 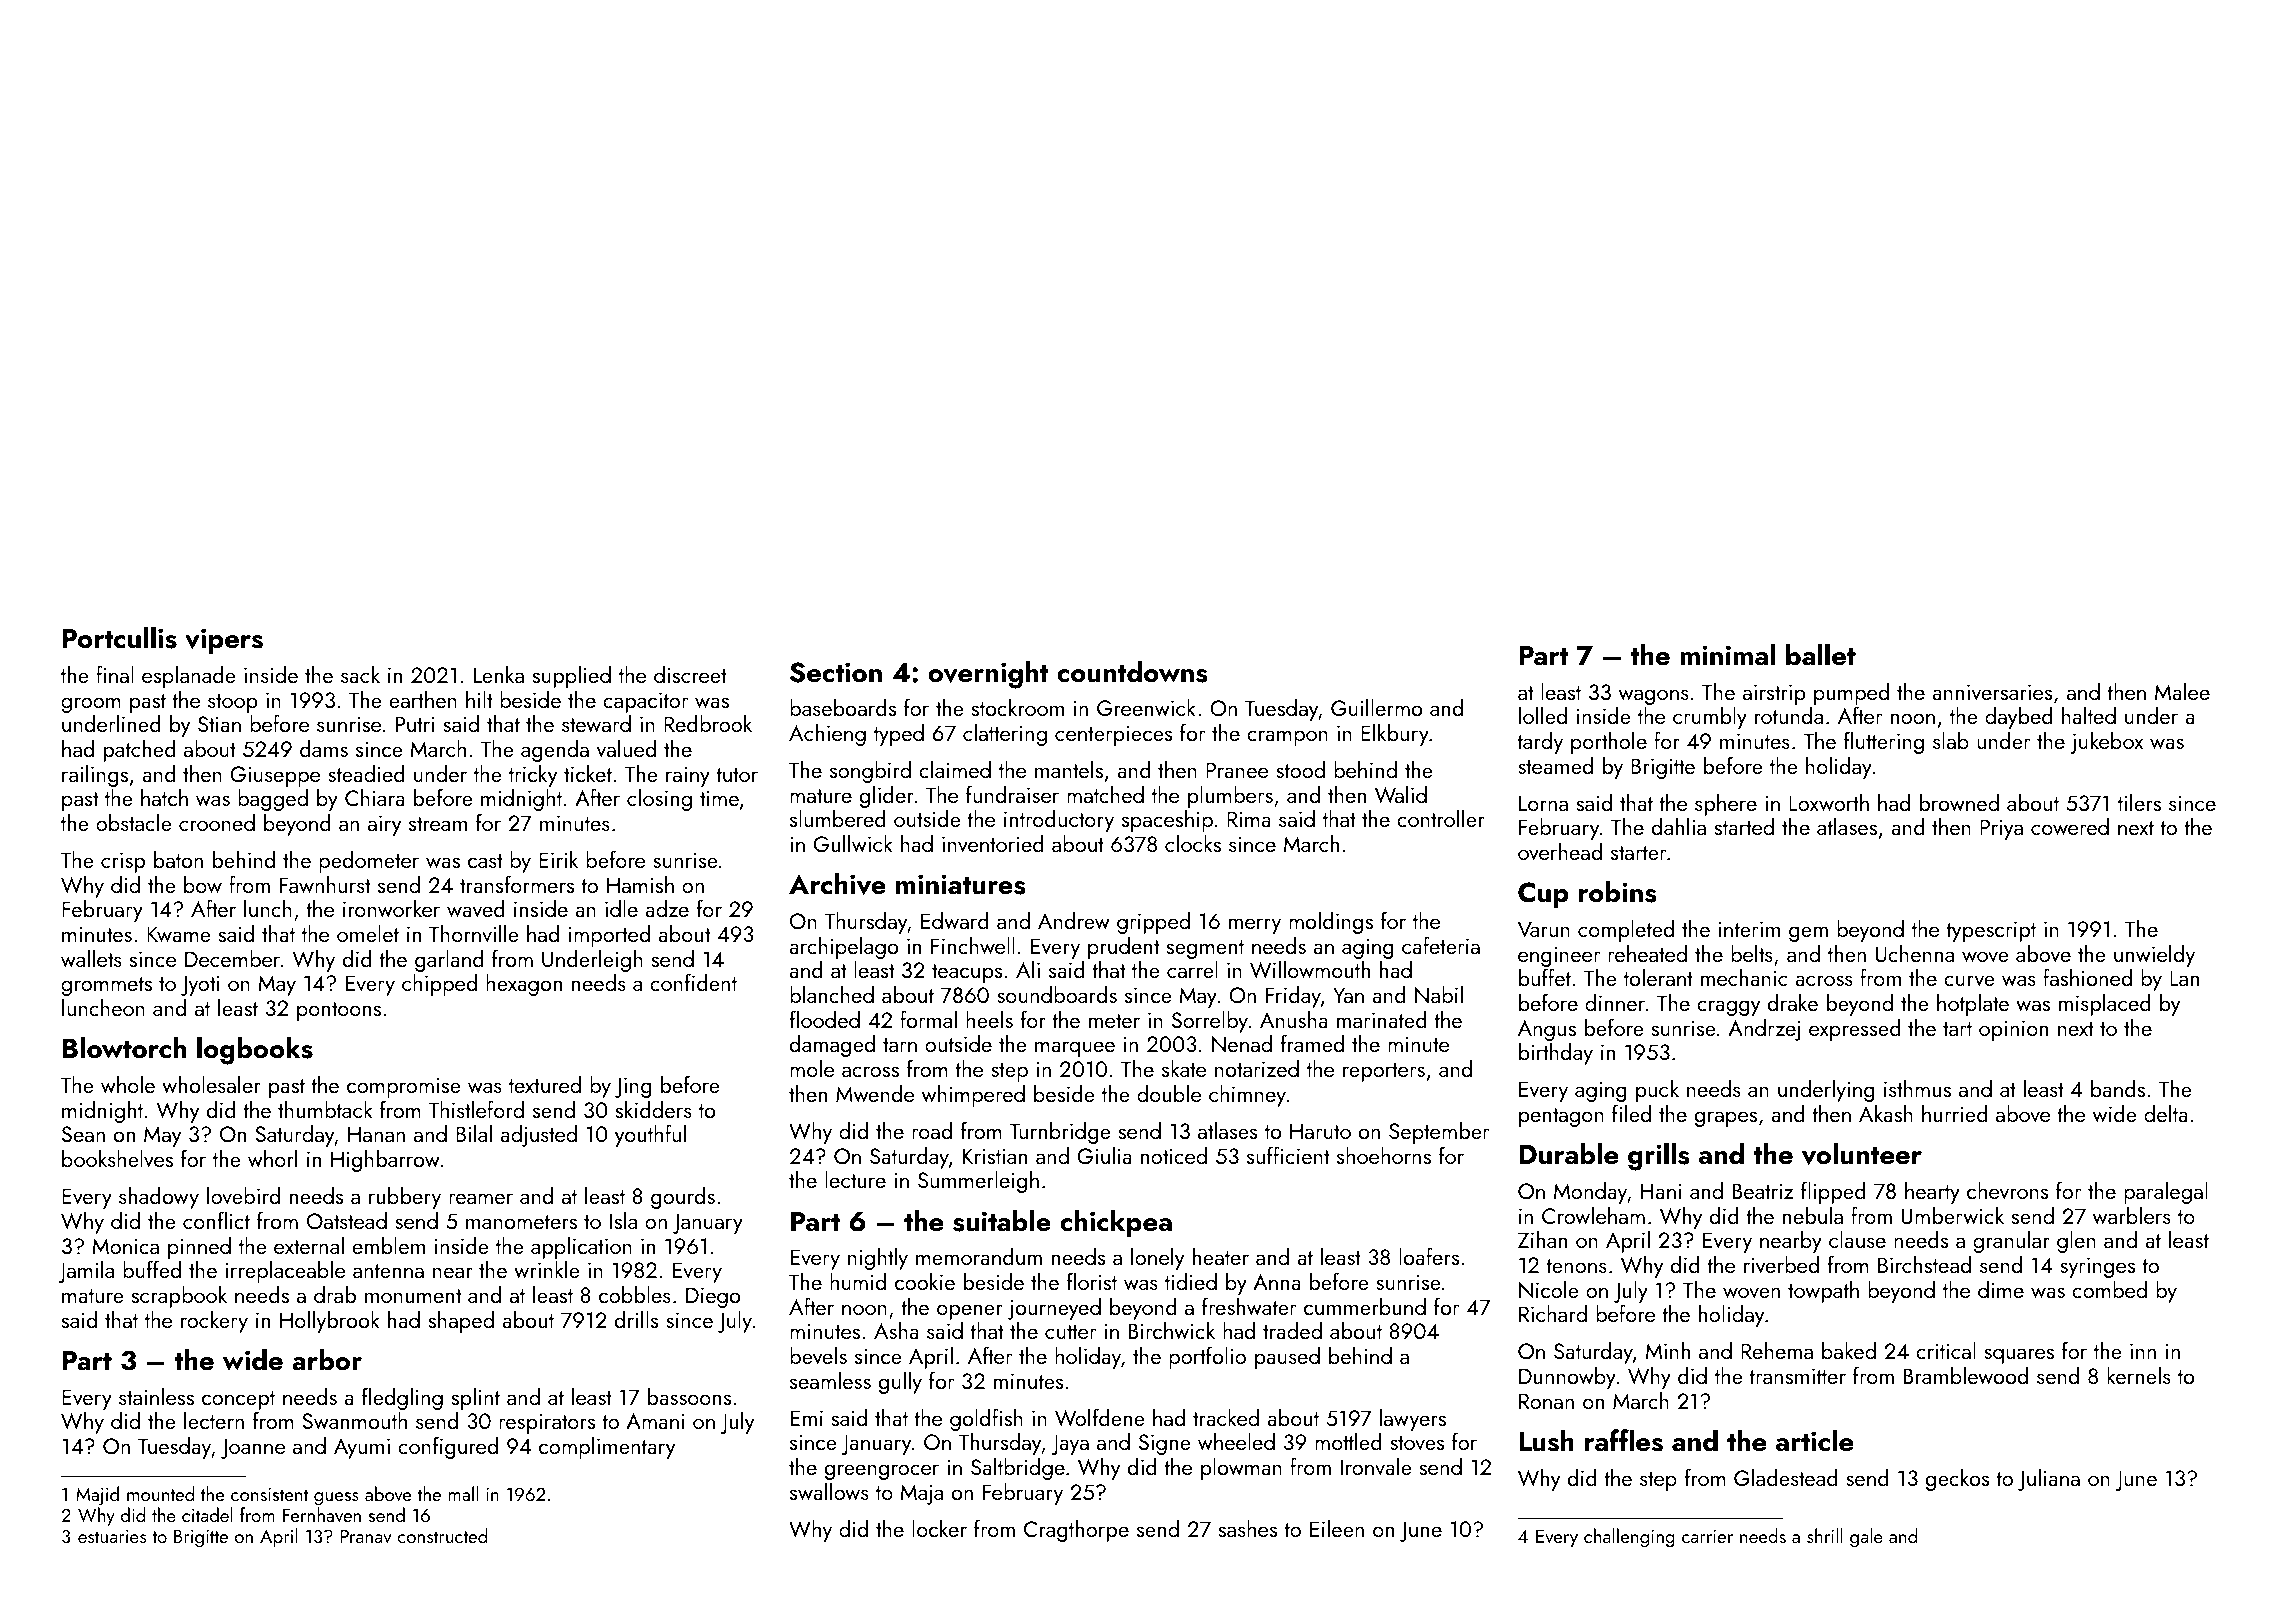 What do you see at coordinates (1821, 654) in the screenshot?
I see `ballet` at bounding box center [1821, 654].
